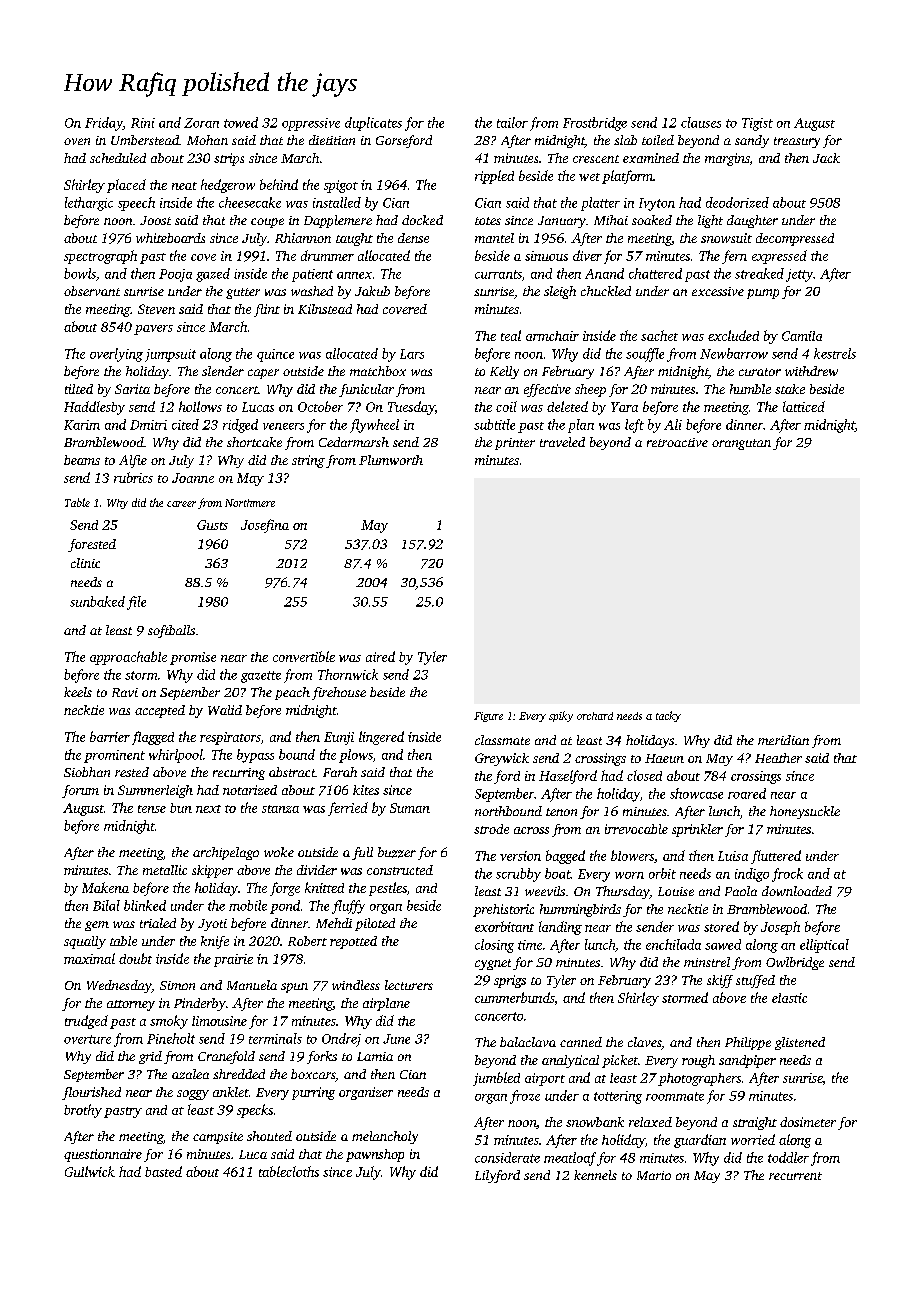  What do you see at coordinates (201, 123) in the image?
I see `Zoran` at bounding box center [201, 123].
